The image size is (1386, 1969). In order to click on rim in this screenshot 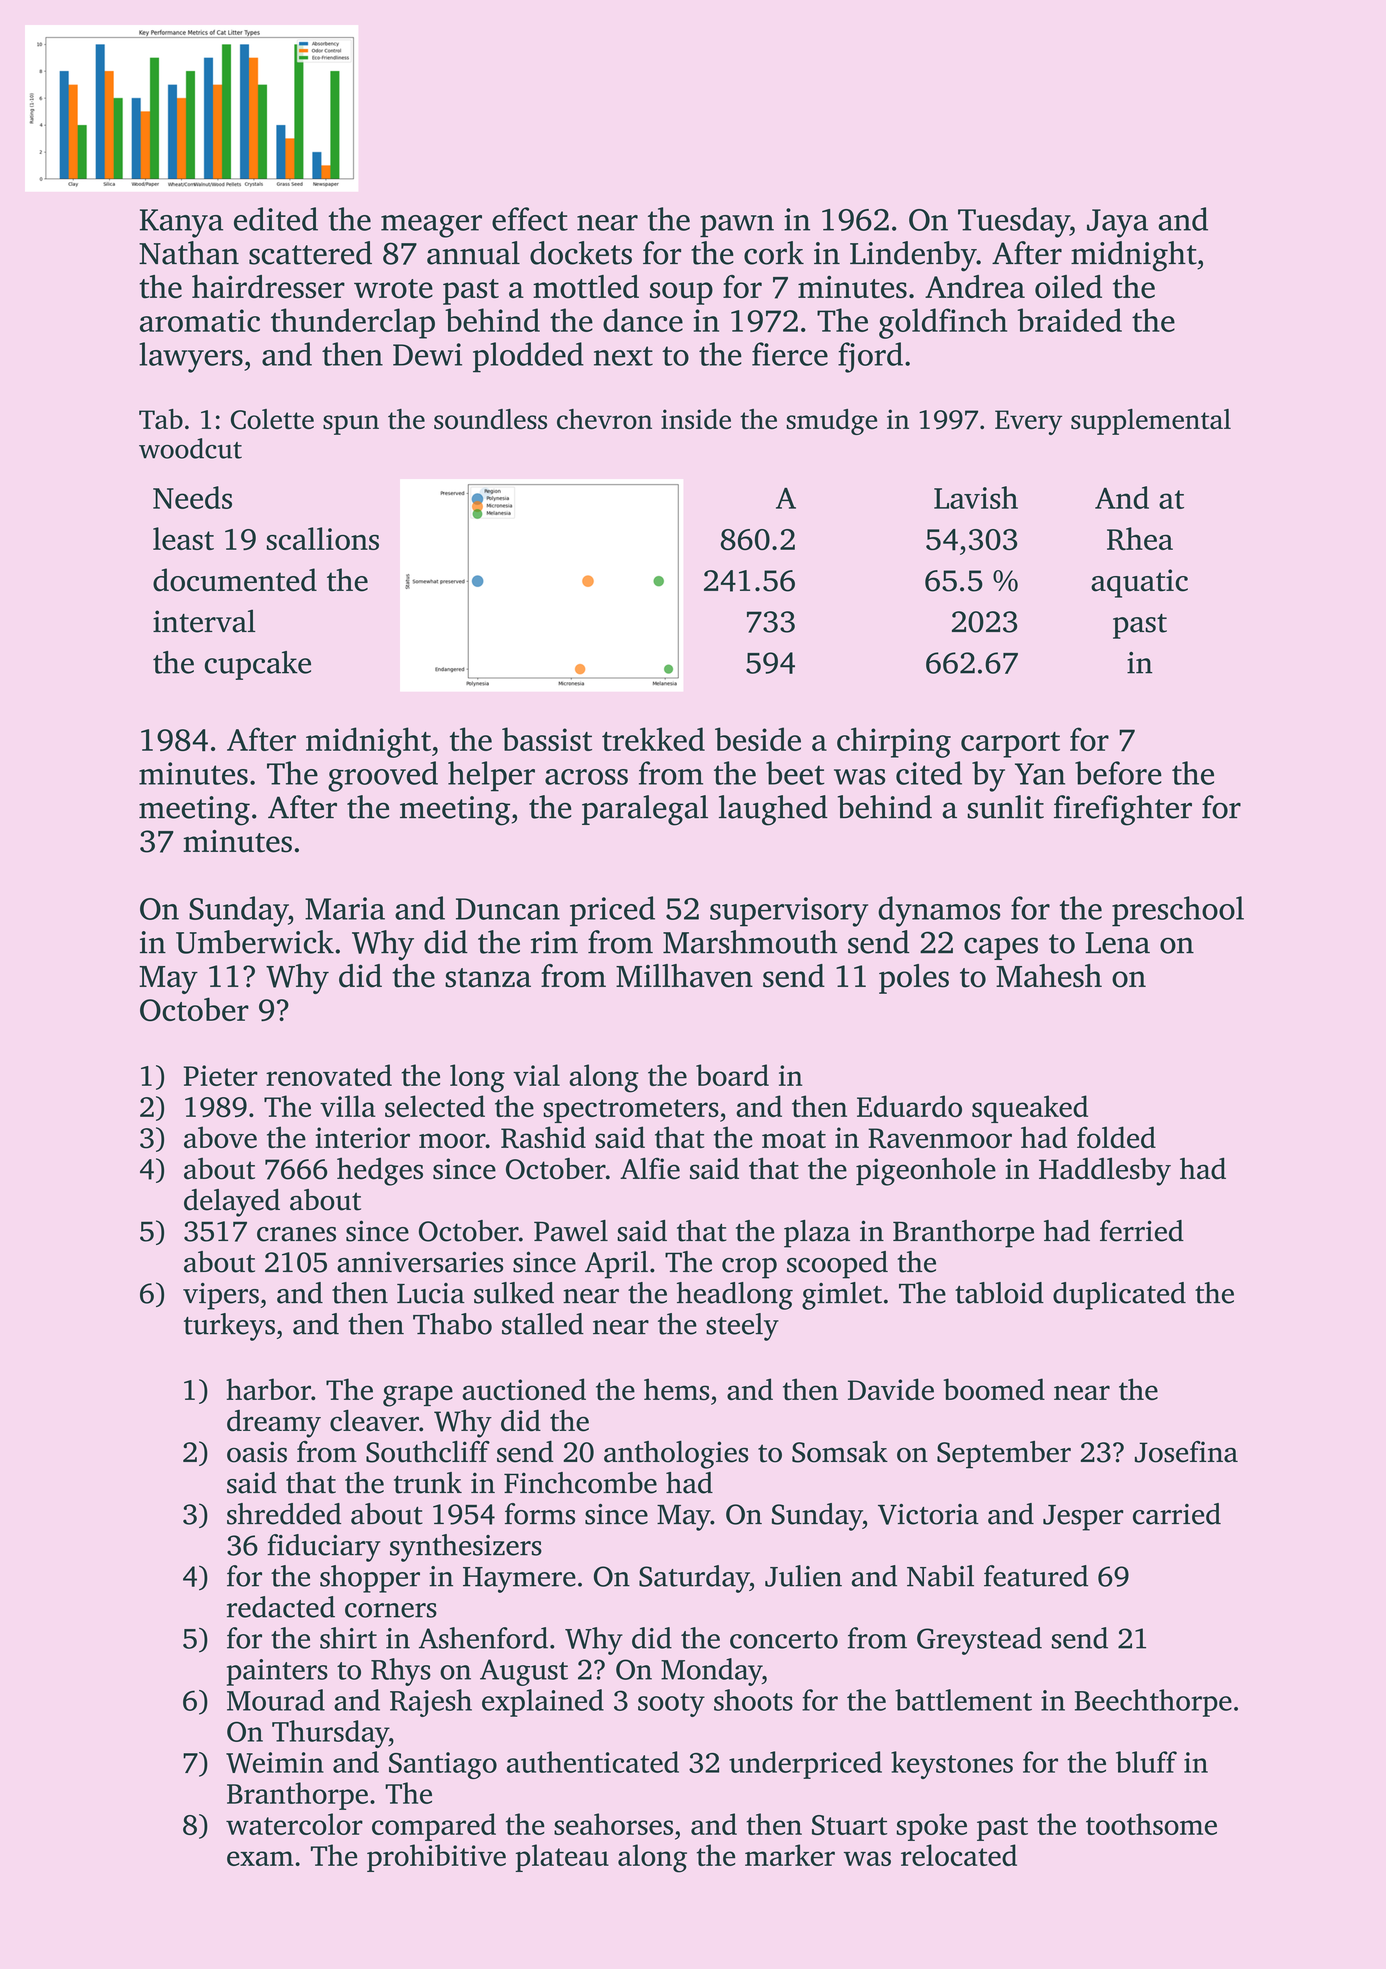, I will do `click(554, 942)`.
